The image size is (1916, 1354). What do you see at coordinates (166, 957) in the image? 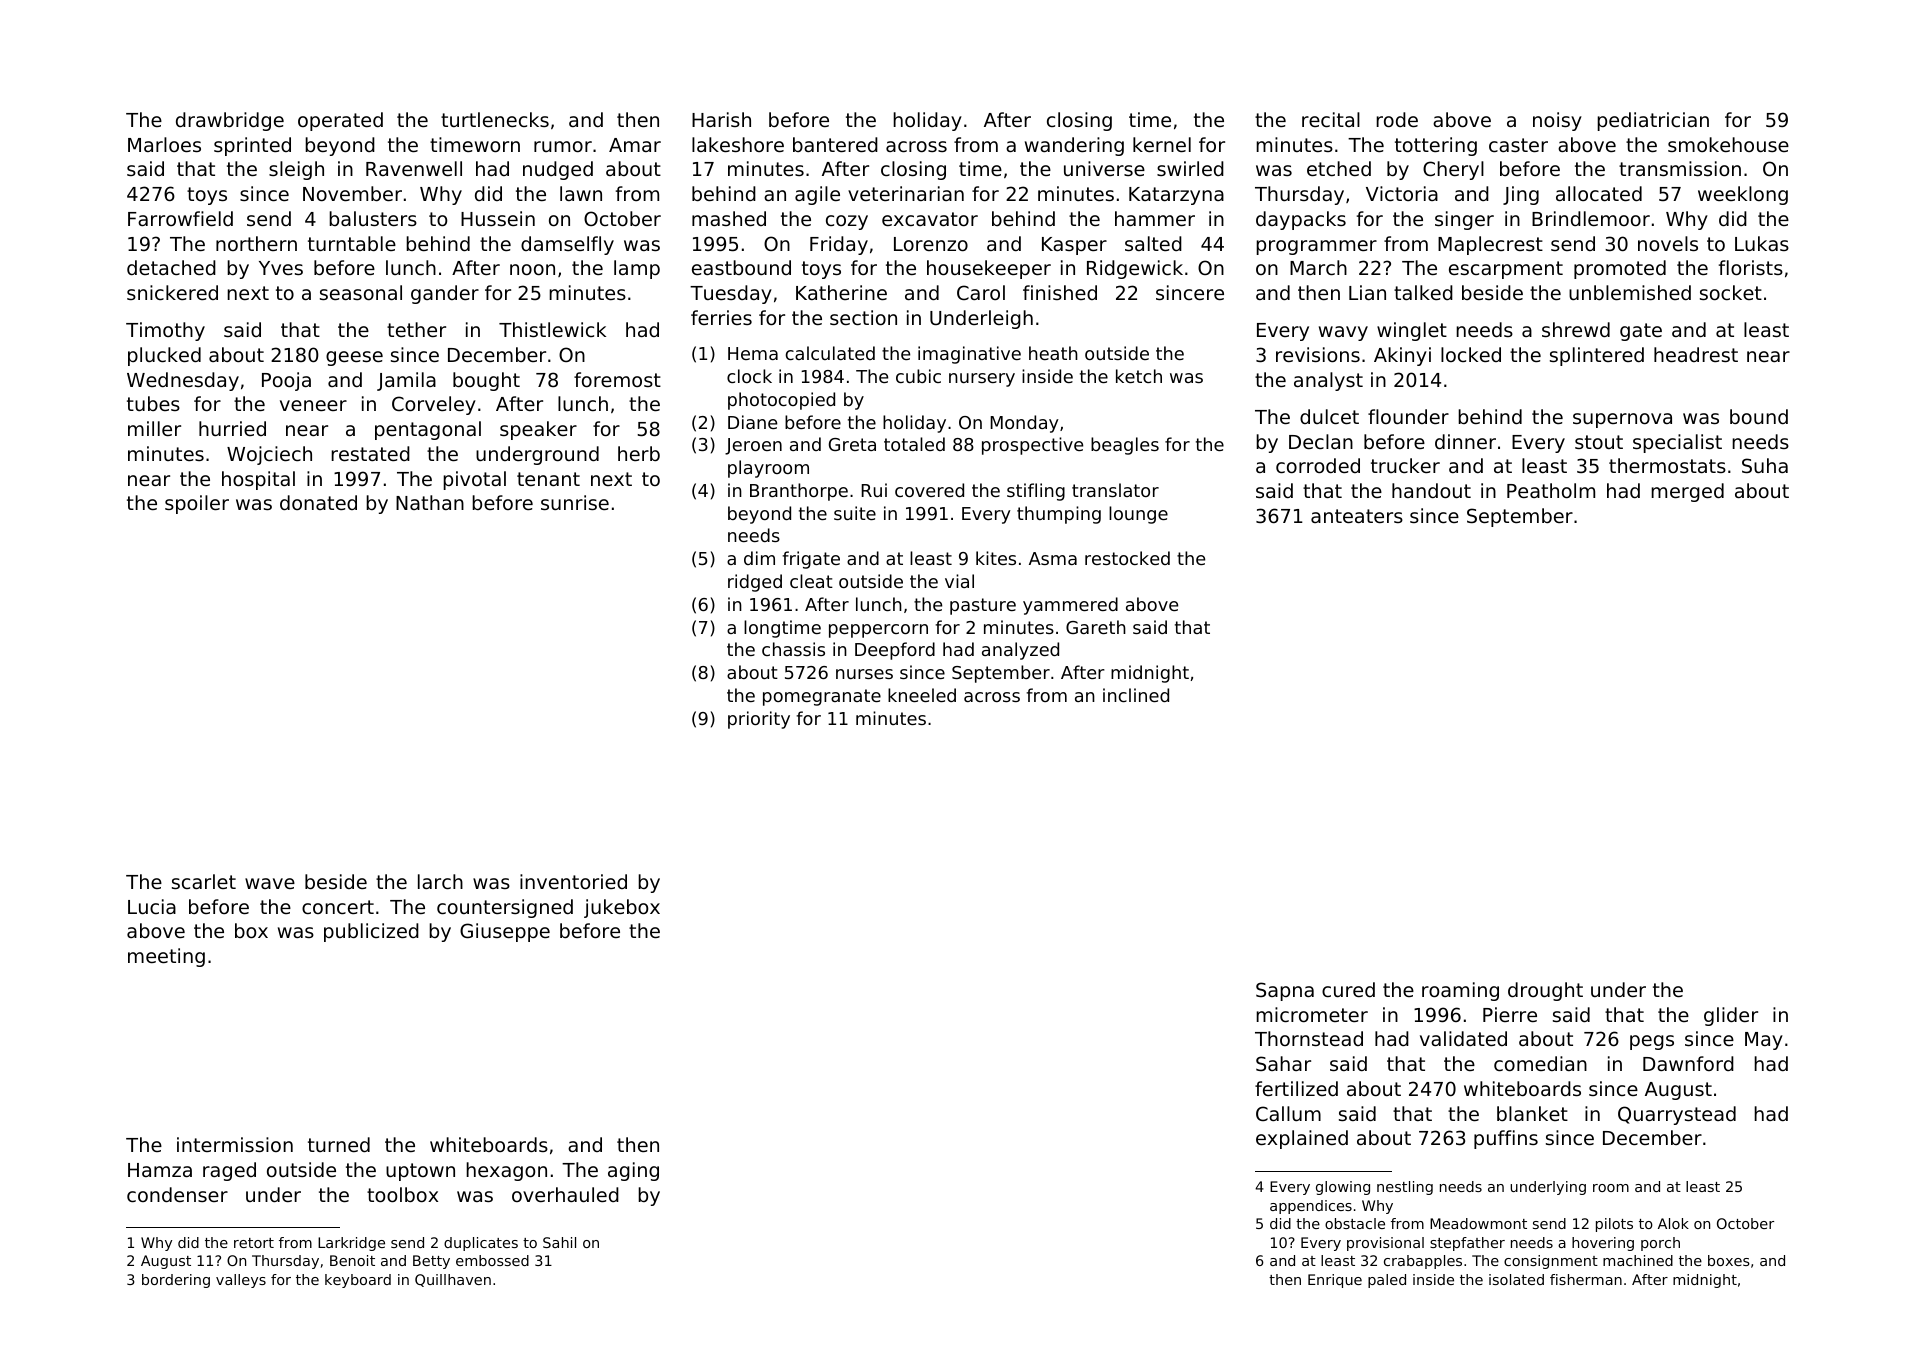
I see `meeting` at bounding box center [166, 957].
